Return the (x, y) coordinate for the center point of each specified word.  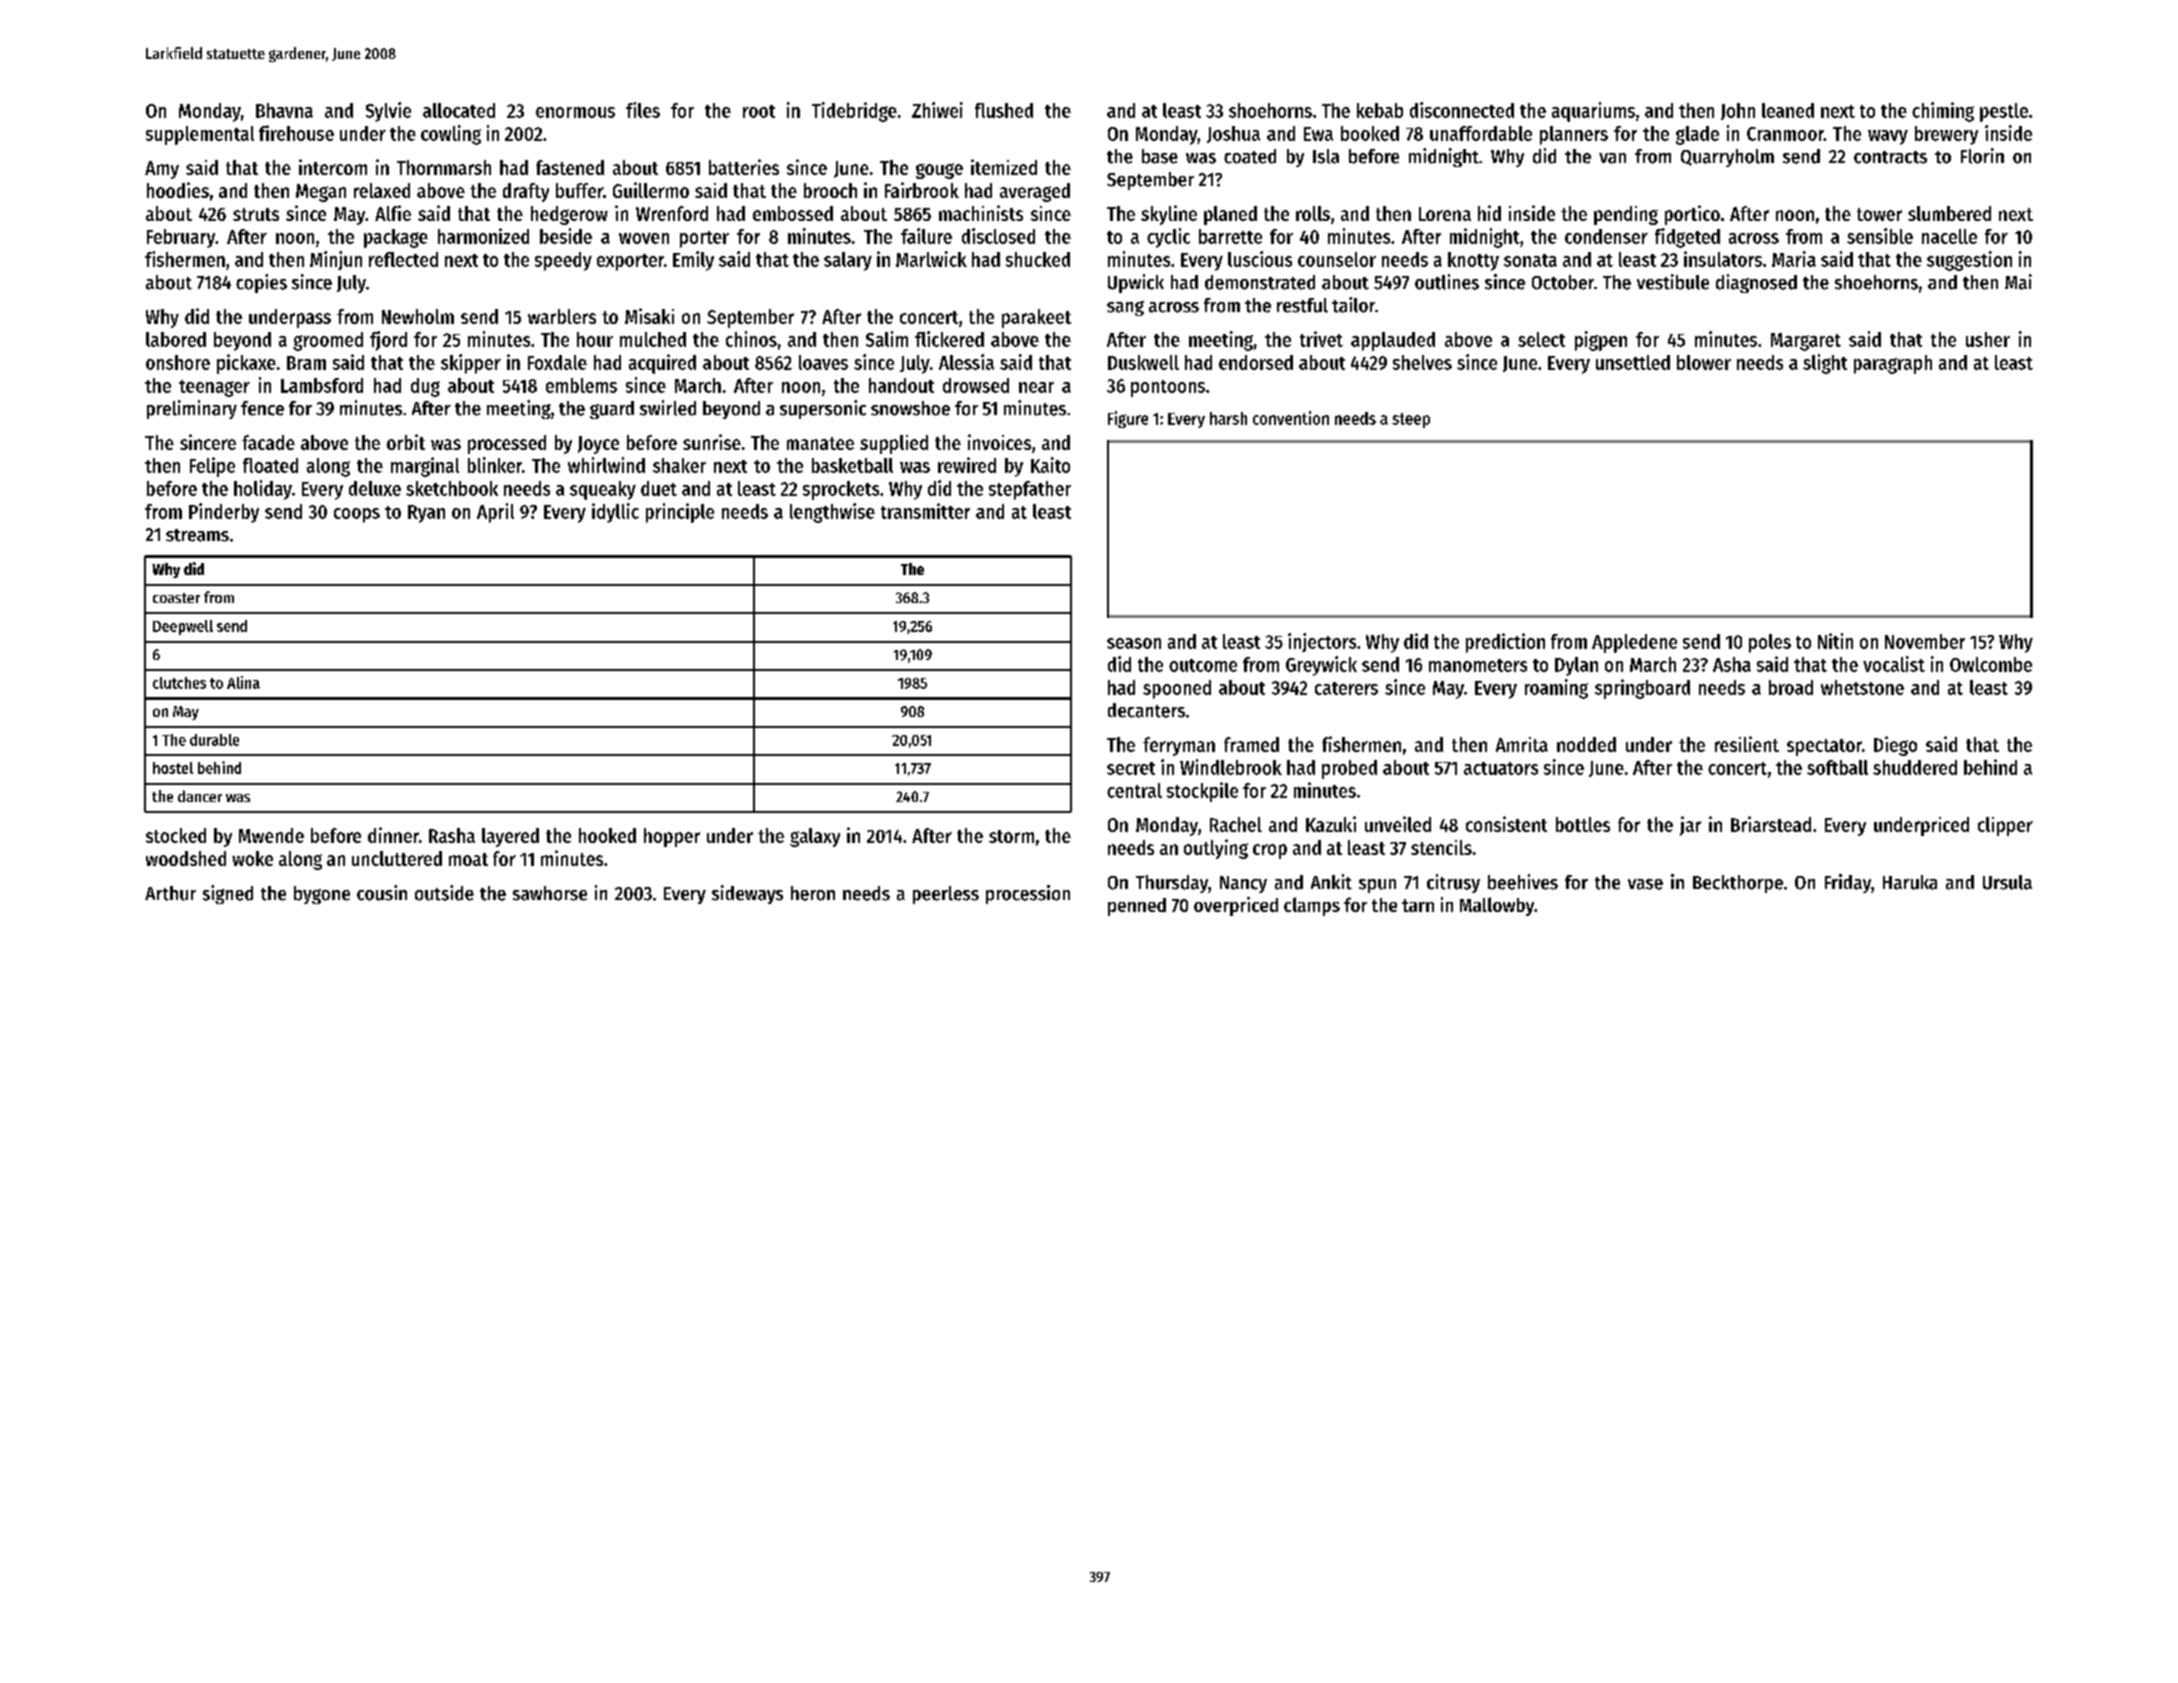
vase (1645, 884)
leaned (1788, 110)
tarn (1418, 905)
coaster (176, 598)
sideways (747, 894)
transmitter (925, 511)
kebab (1380, 110)
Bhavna (284, 110)
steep (1411, 420)
